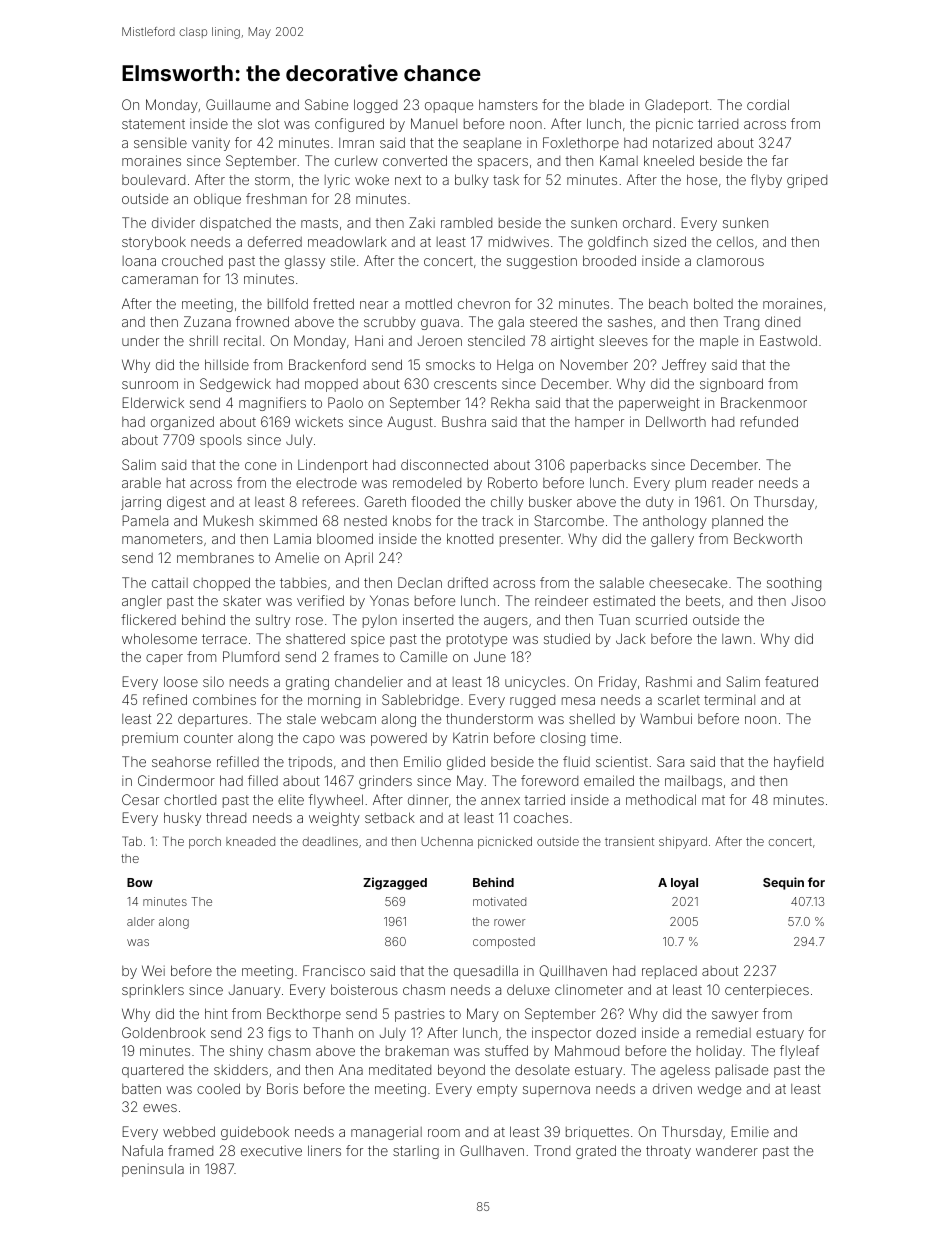 The height and width of the image is (1233, 952). I want to click on starling, so click(416, 1152).
